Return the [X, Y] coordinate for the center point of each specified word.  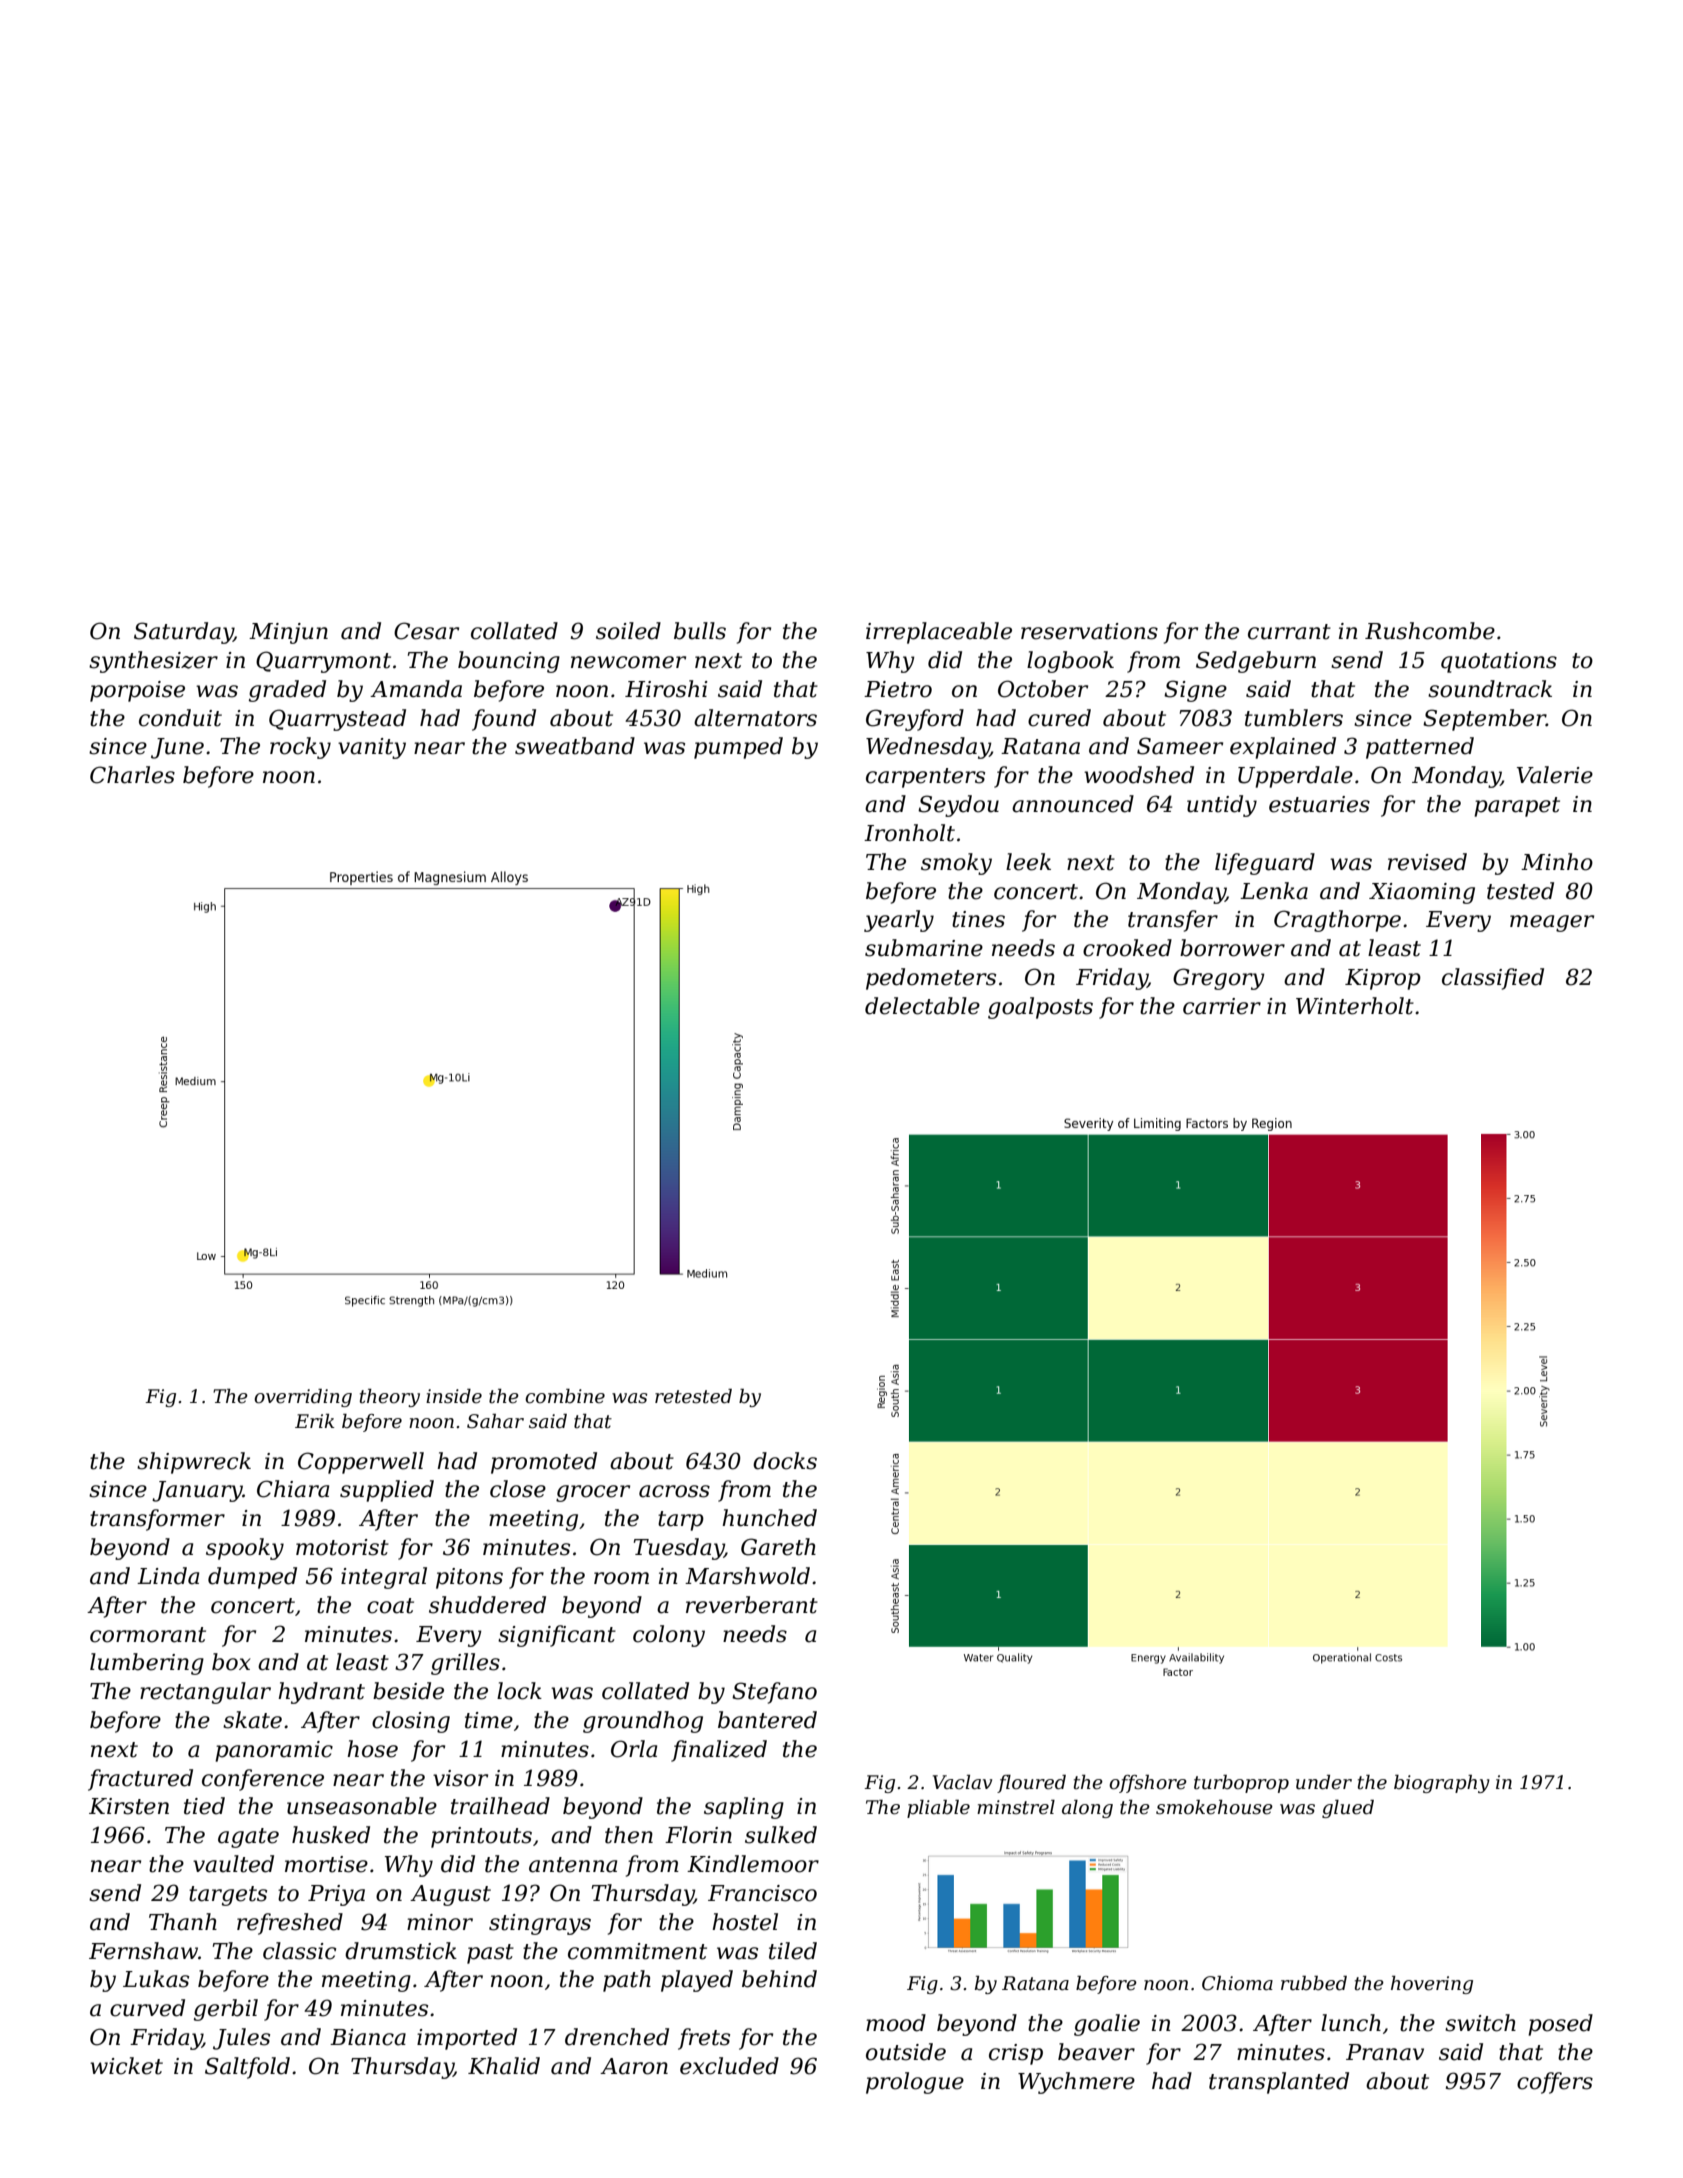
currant [1289, 632]
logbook [1070, 662]
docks [785, 1461]
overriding [303, 1398]
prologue [915, 2083]
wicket [126, 2066]
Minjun [288, 633]
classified [1493, 979]
